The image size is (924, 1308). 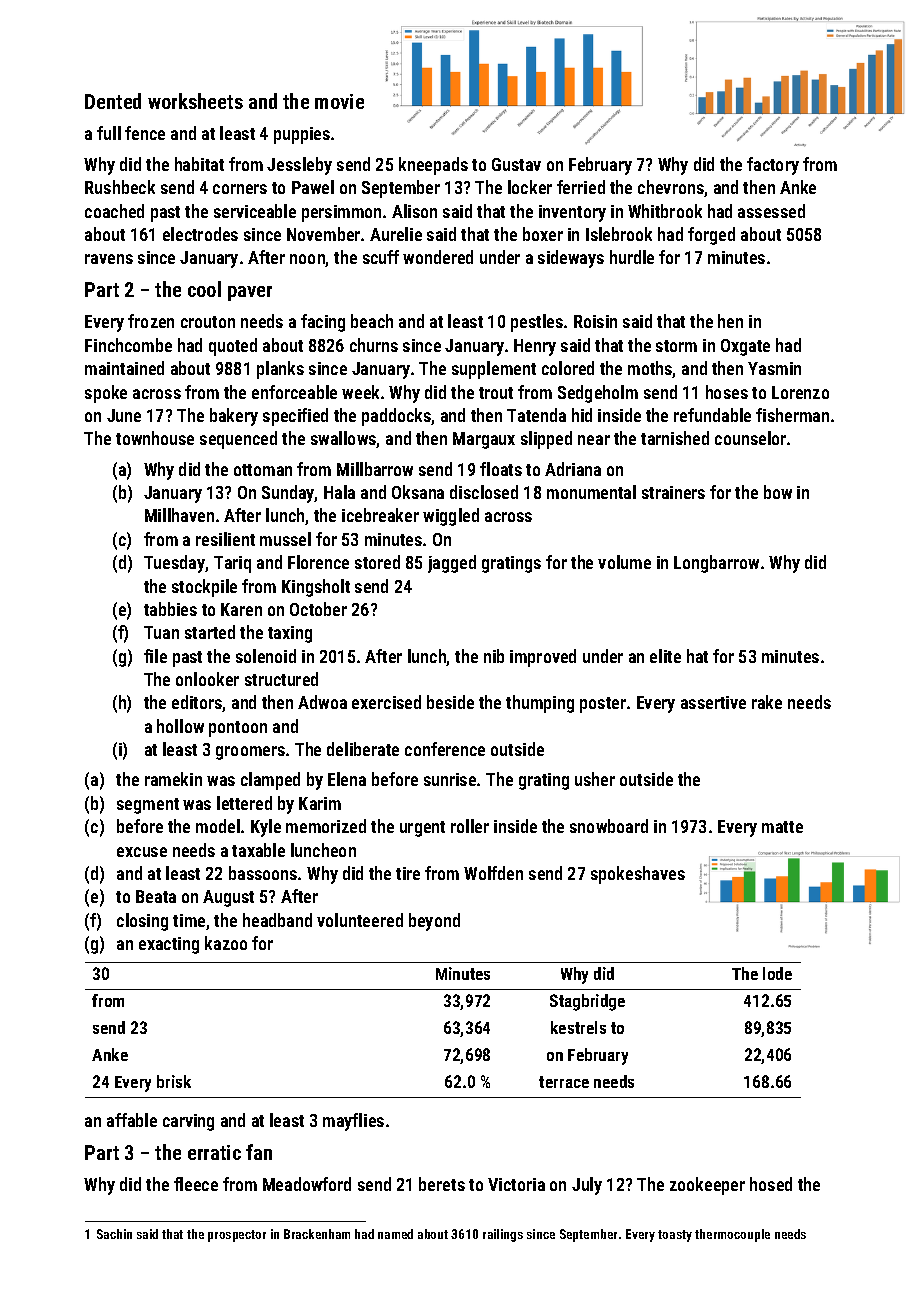 I want to click on Dented, so click(x=113, y=101).
